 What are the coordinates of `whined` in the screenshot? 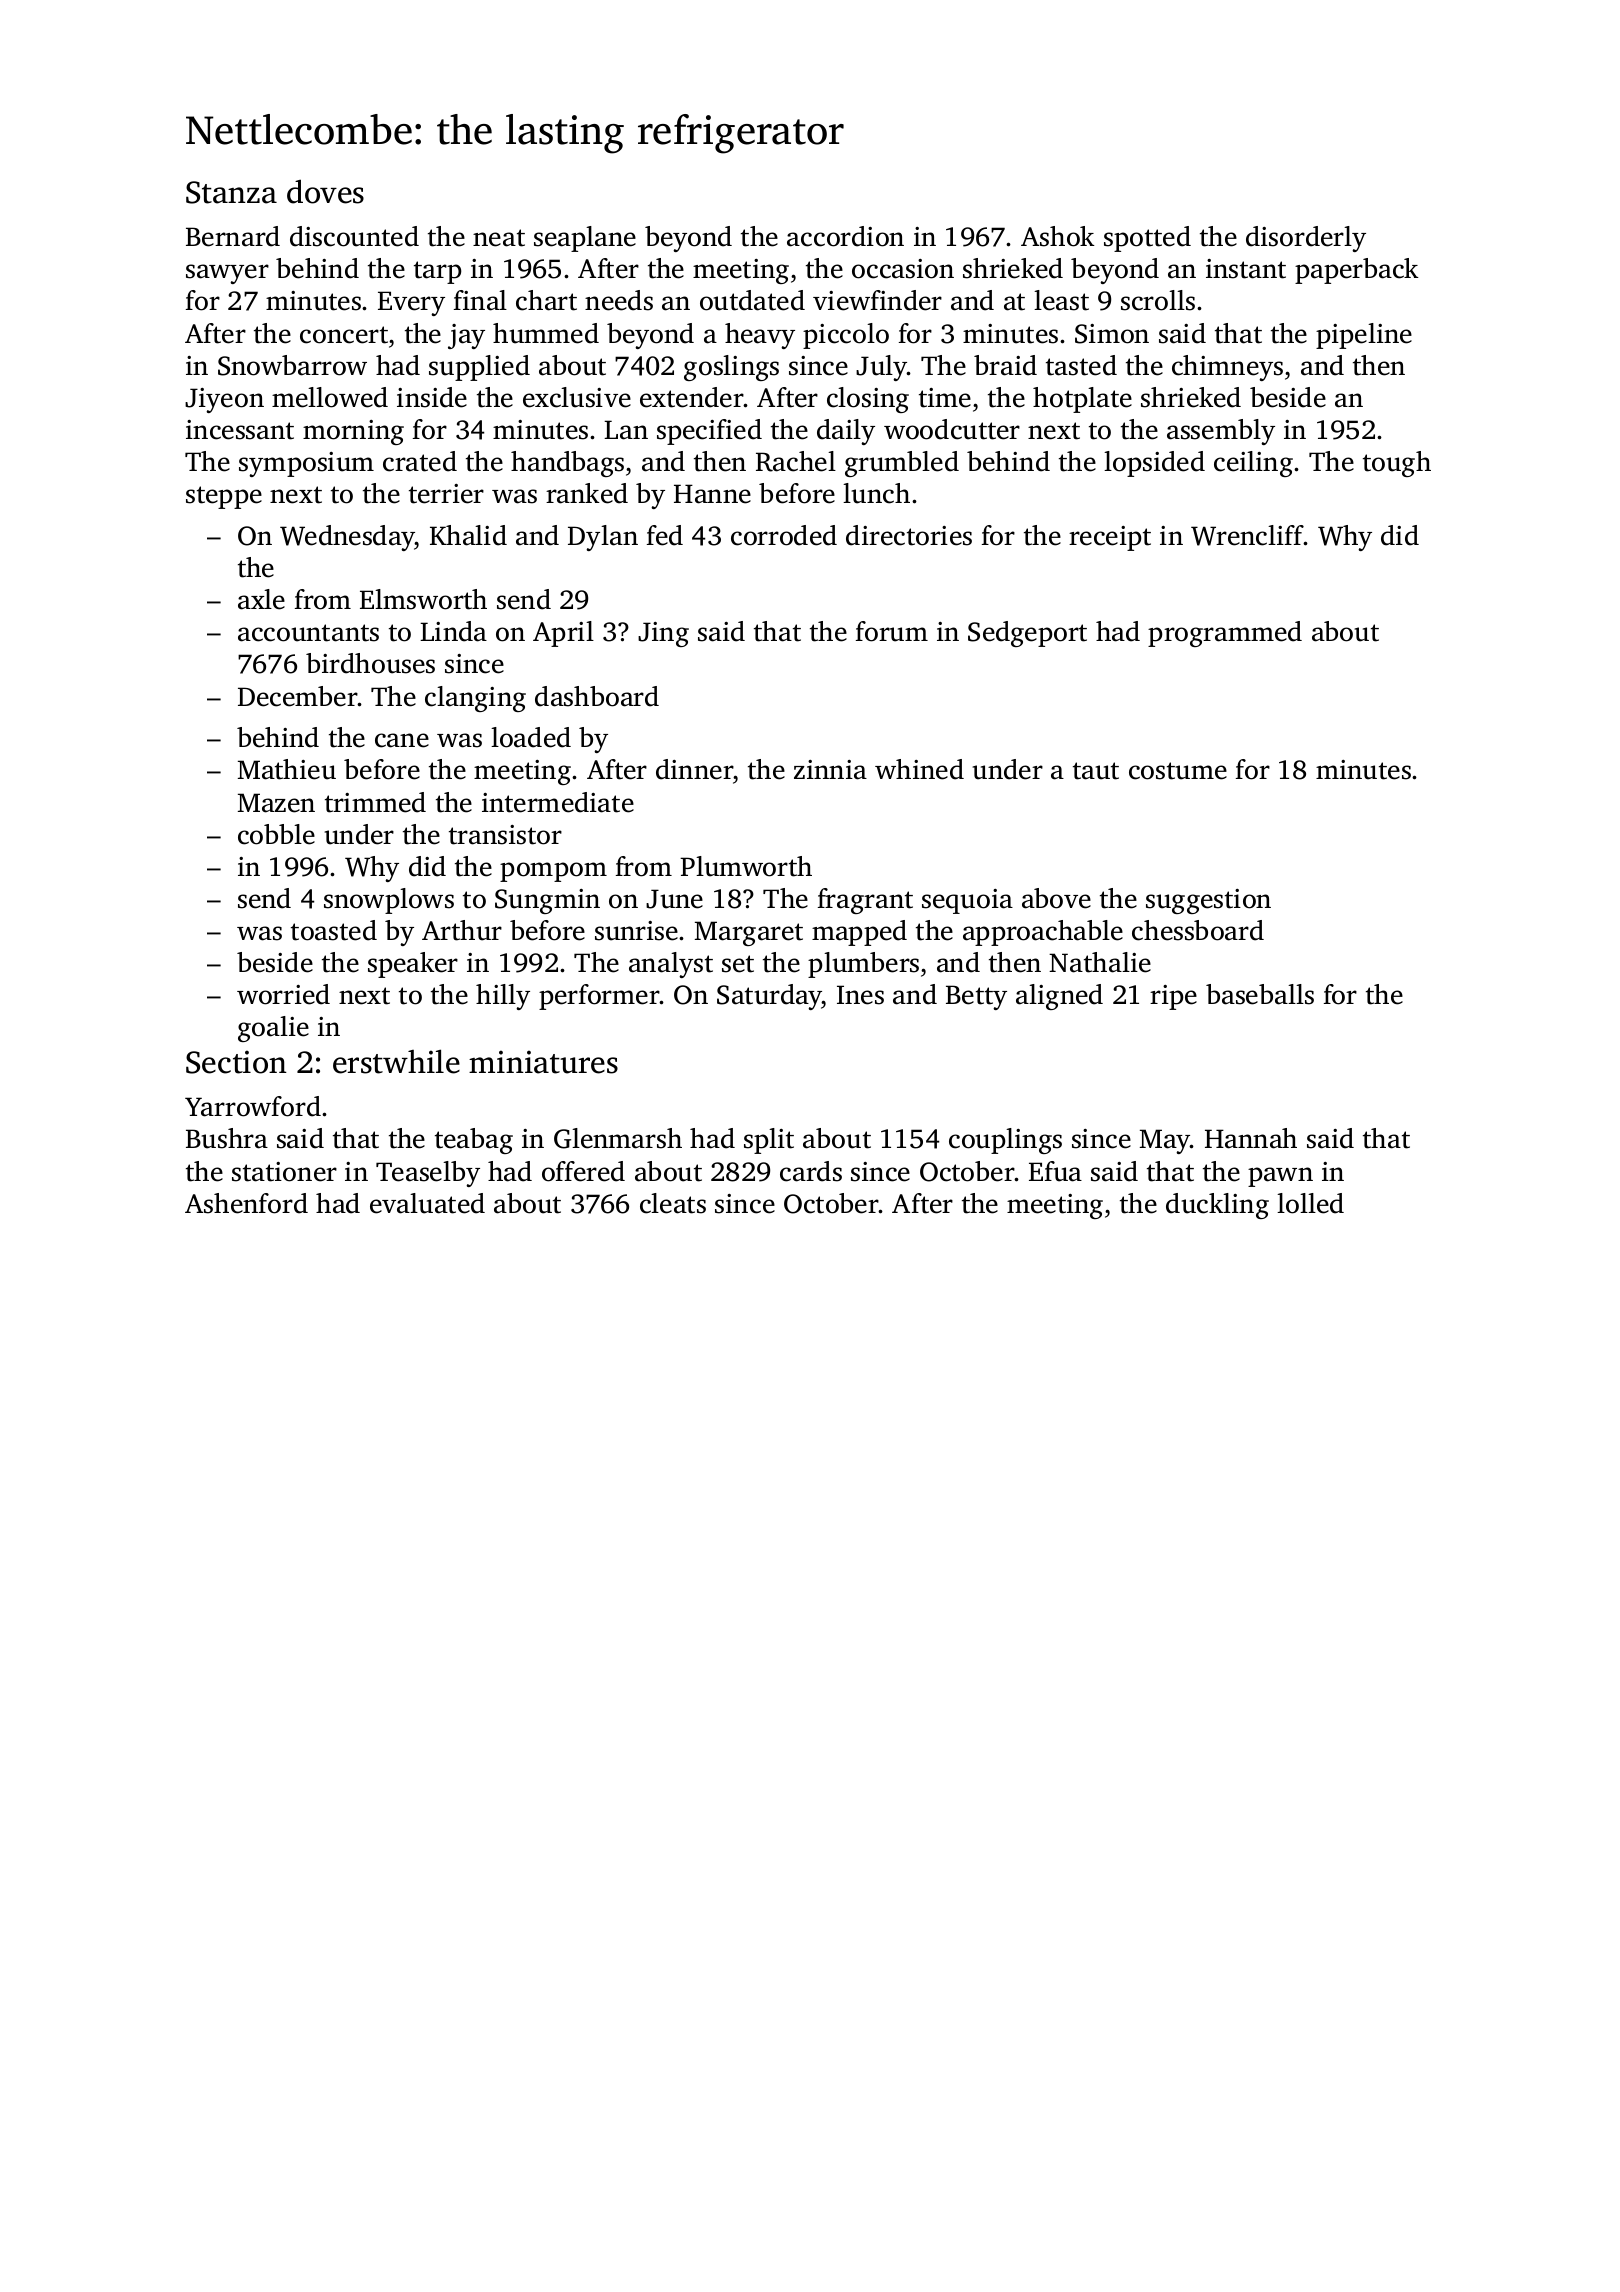 It's located at (919, 769).
